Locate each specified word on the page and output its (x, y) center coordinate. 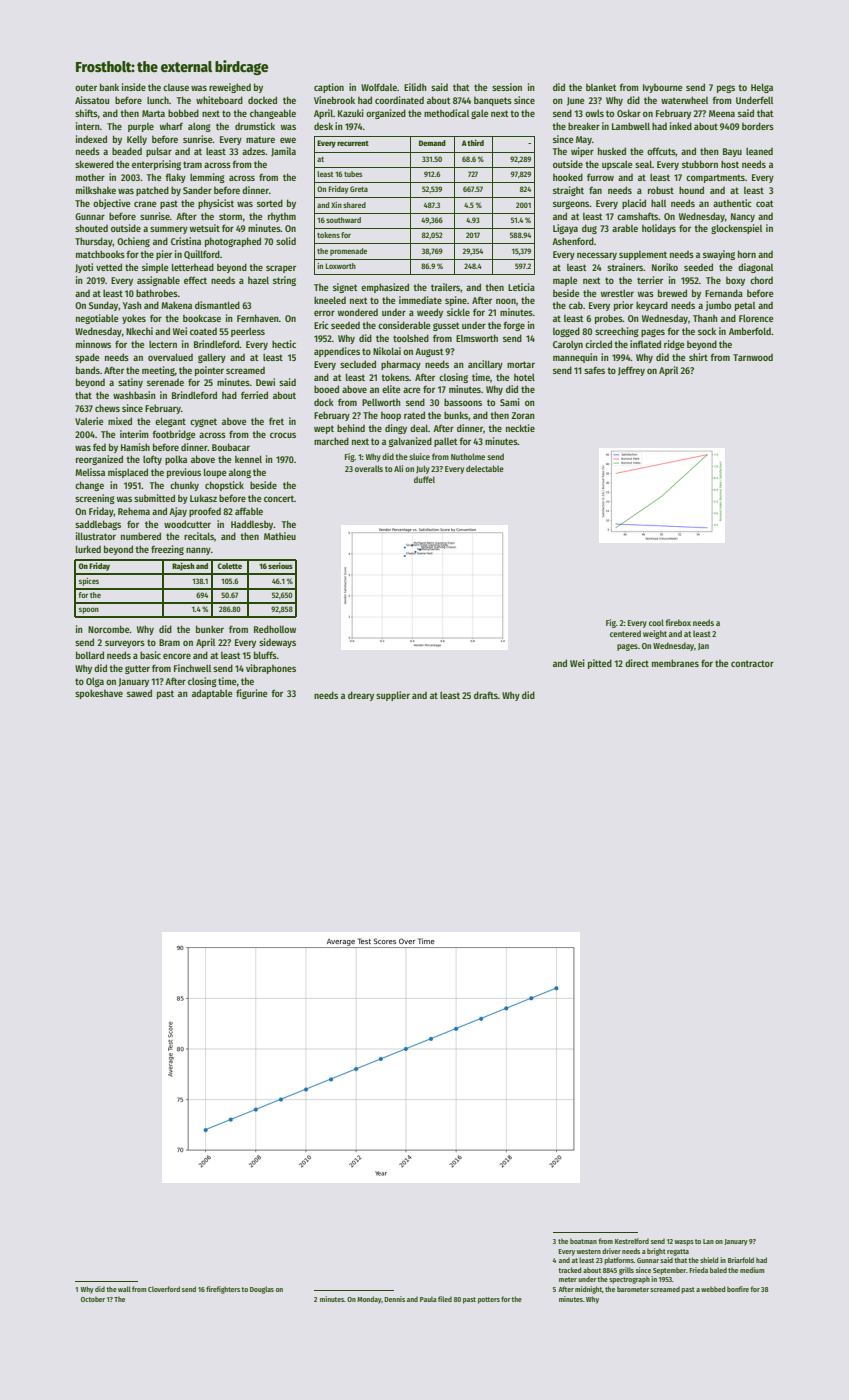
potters (489, 1300)
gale (479, 114)
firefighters (223, 1290)
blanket (601, 87)
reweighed (230, 88)
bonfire (738, 1289)
